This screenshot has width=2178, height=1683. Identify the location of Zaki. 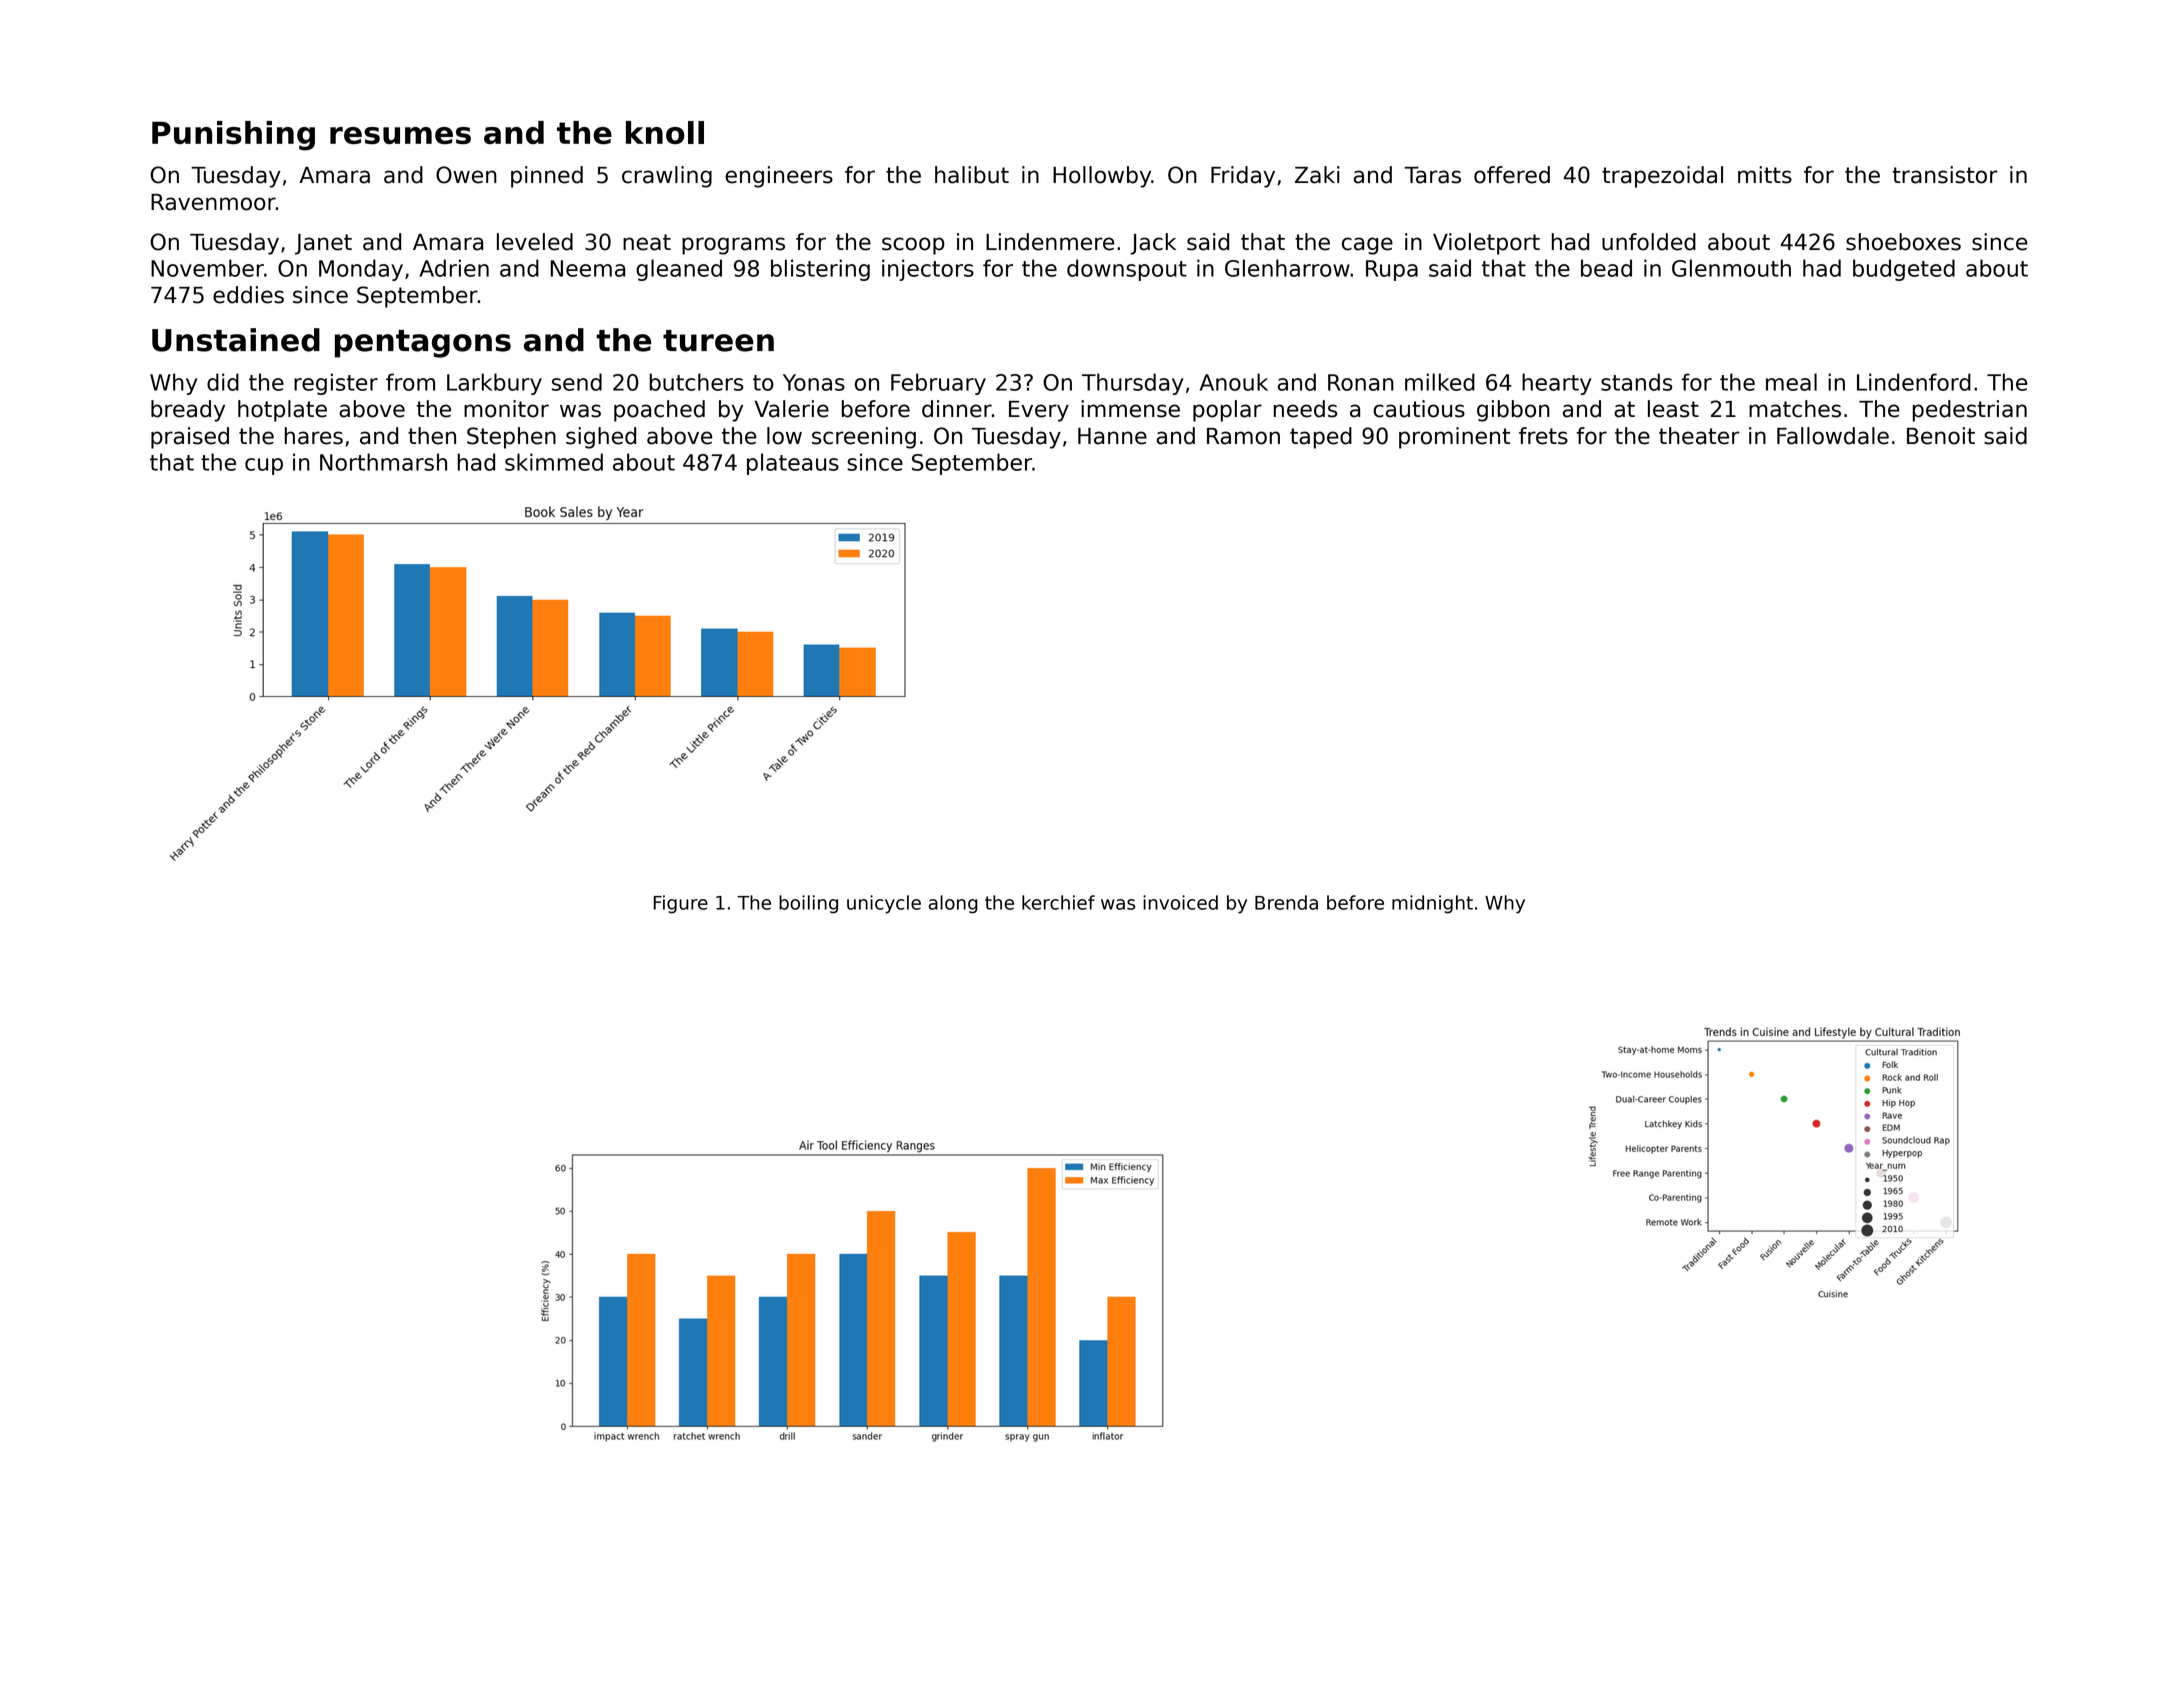
(1317, 175).
